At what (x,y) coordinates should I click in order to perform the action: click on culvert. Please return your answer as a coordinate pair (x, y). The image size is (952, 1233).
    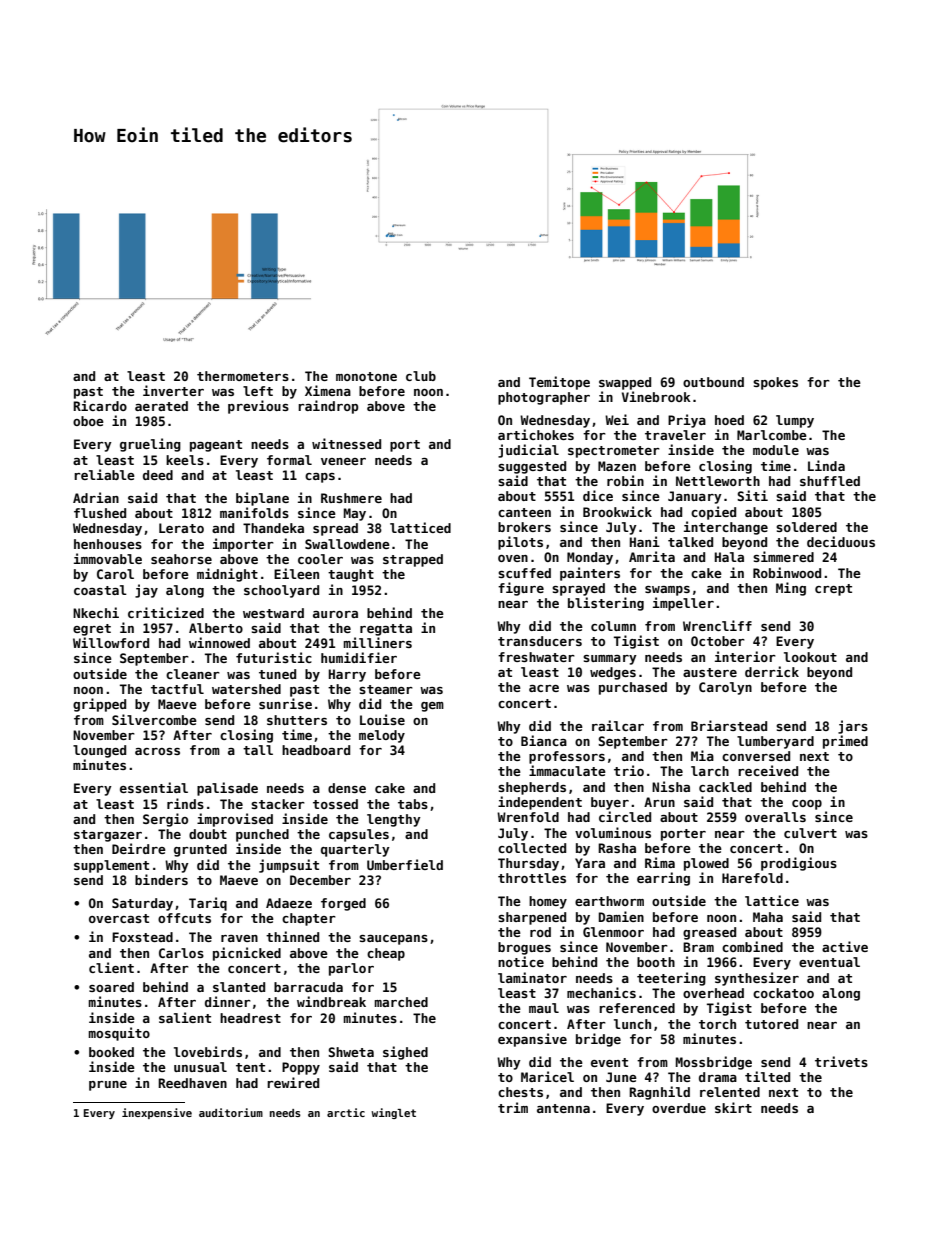
    Looking at the image, I should click on (810, 833).
